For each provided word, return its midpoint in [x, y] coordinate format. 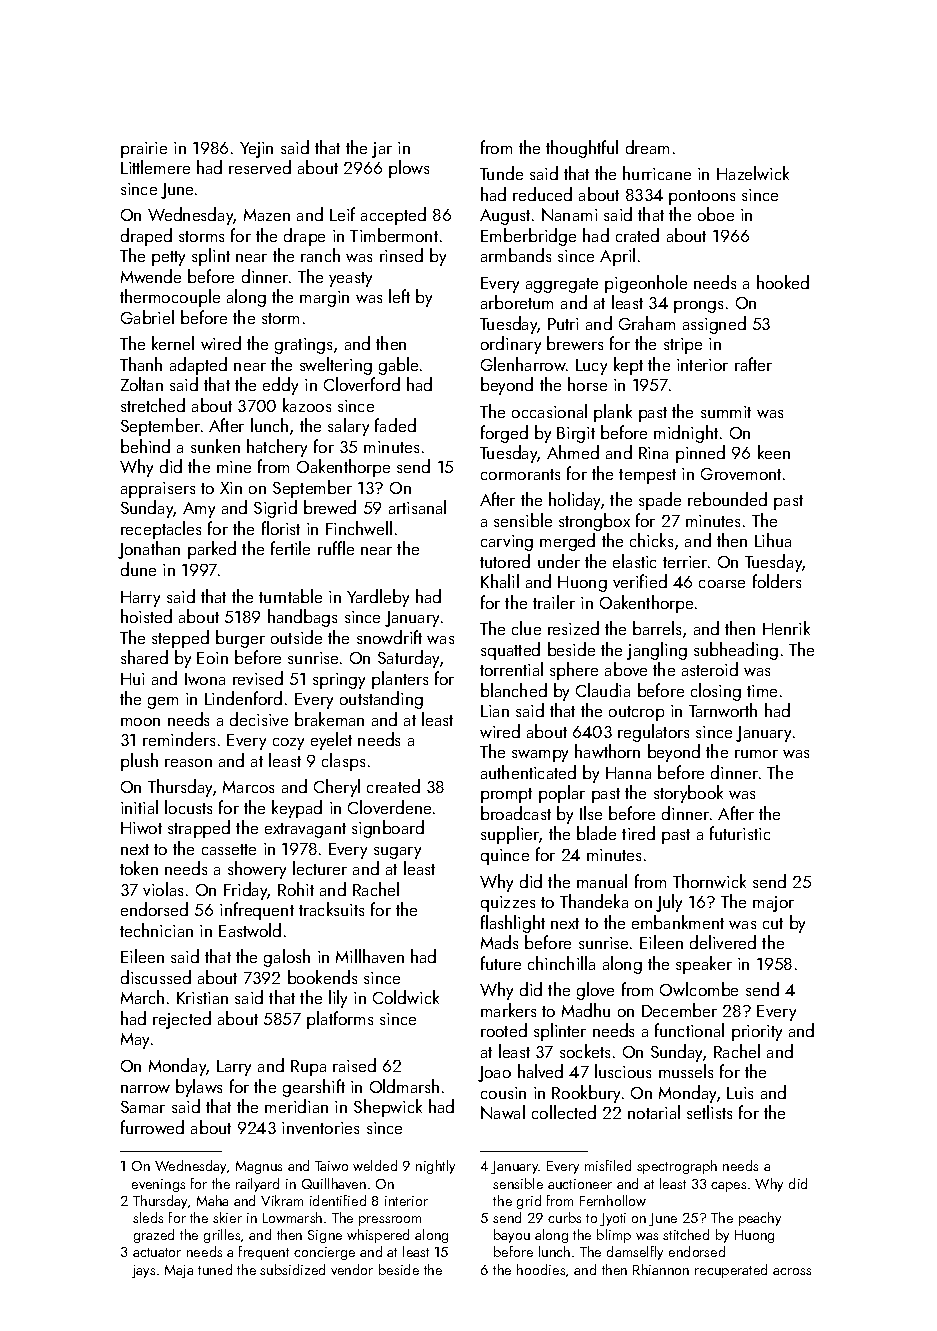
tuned [215, 1269]
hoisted [146, 616]
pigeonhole [646, 284]
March [142, 997]
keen [774, 452]
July [669, 903]
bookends [322, 977]
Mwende [151, 276]
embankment [678, 922]
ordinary [511, 345]
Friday [246, 891]
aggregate [562, 285]
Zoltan [142, 384]
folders [777, 581]
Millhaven [370, 956]
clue [526, 628]
